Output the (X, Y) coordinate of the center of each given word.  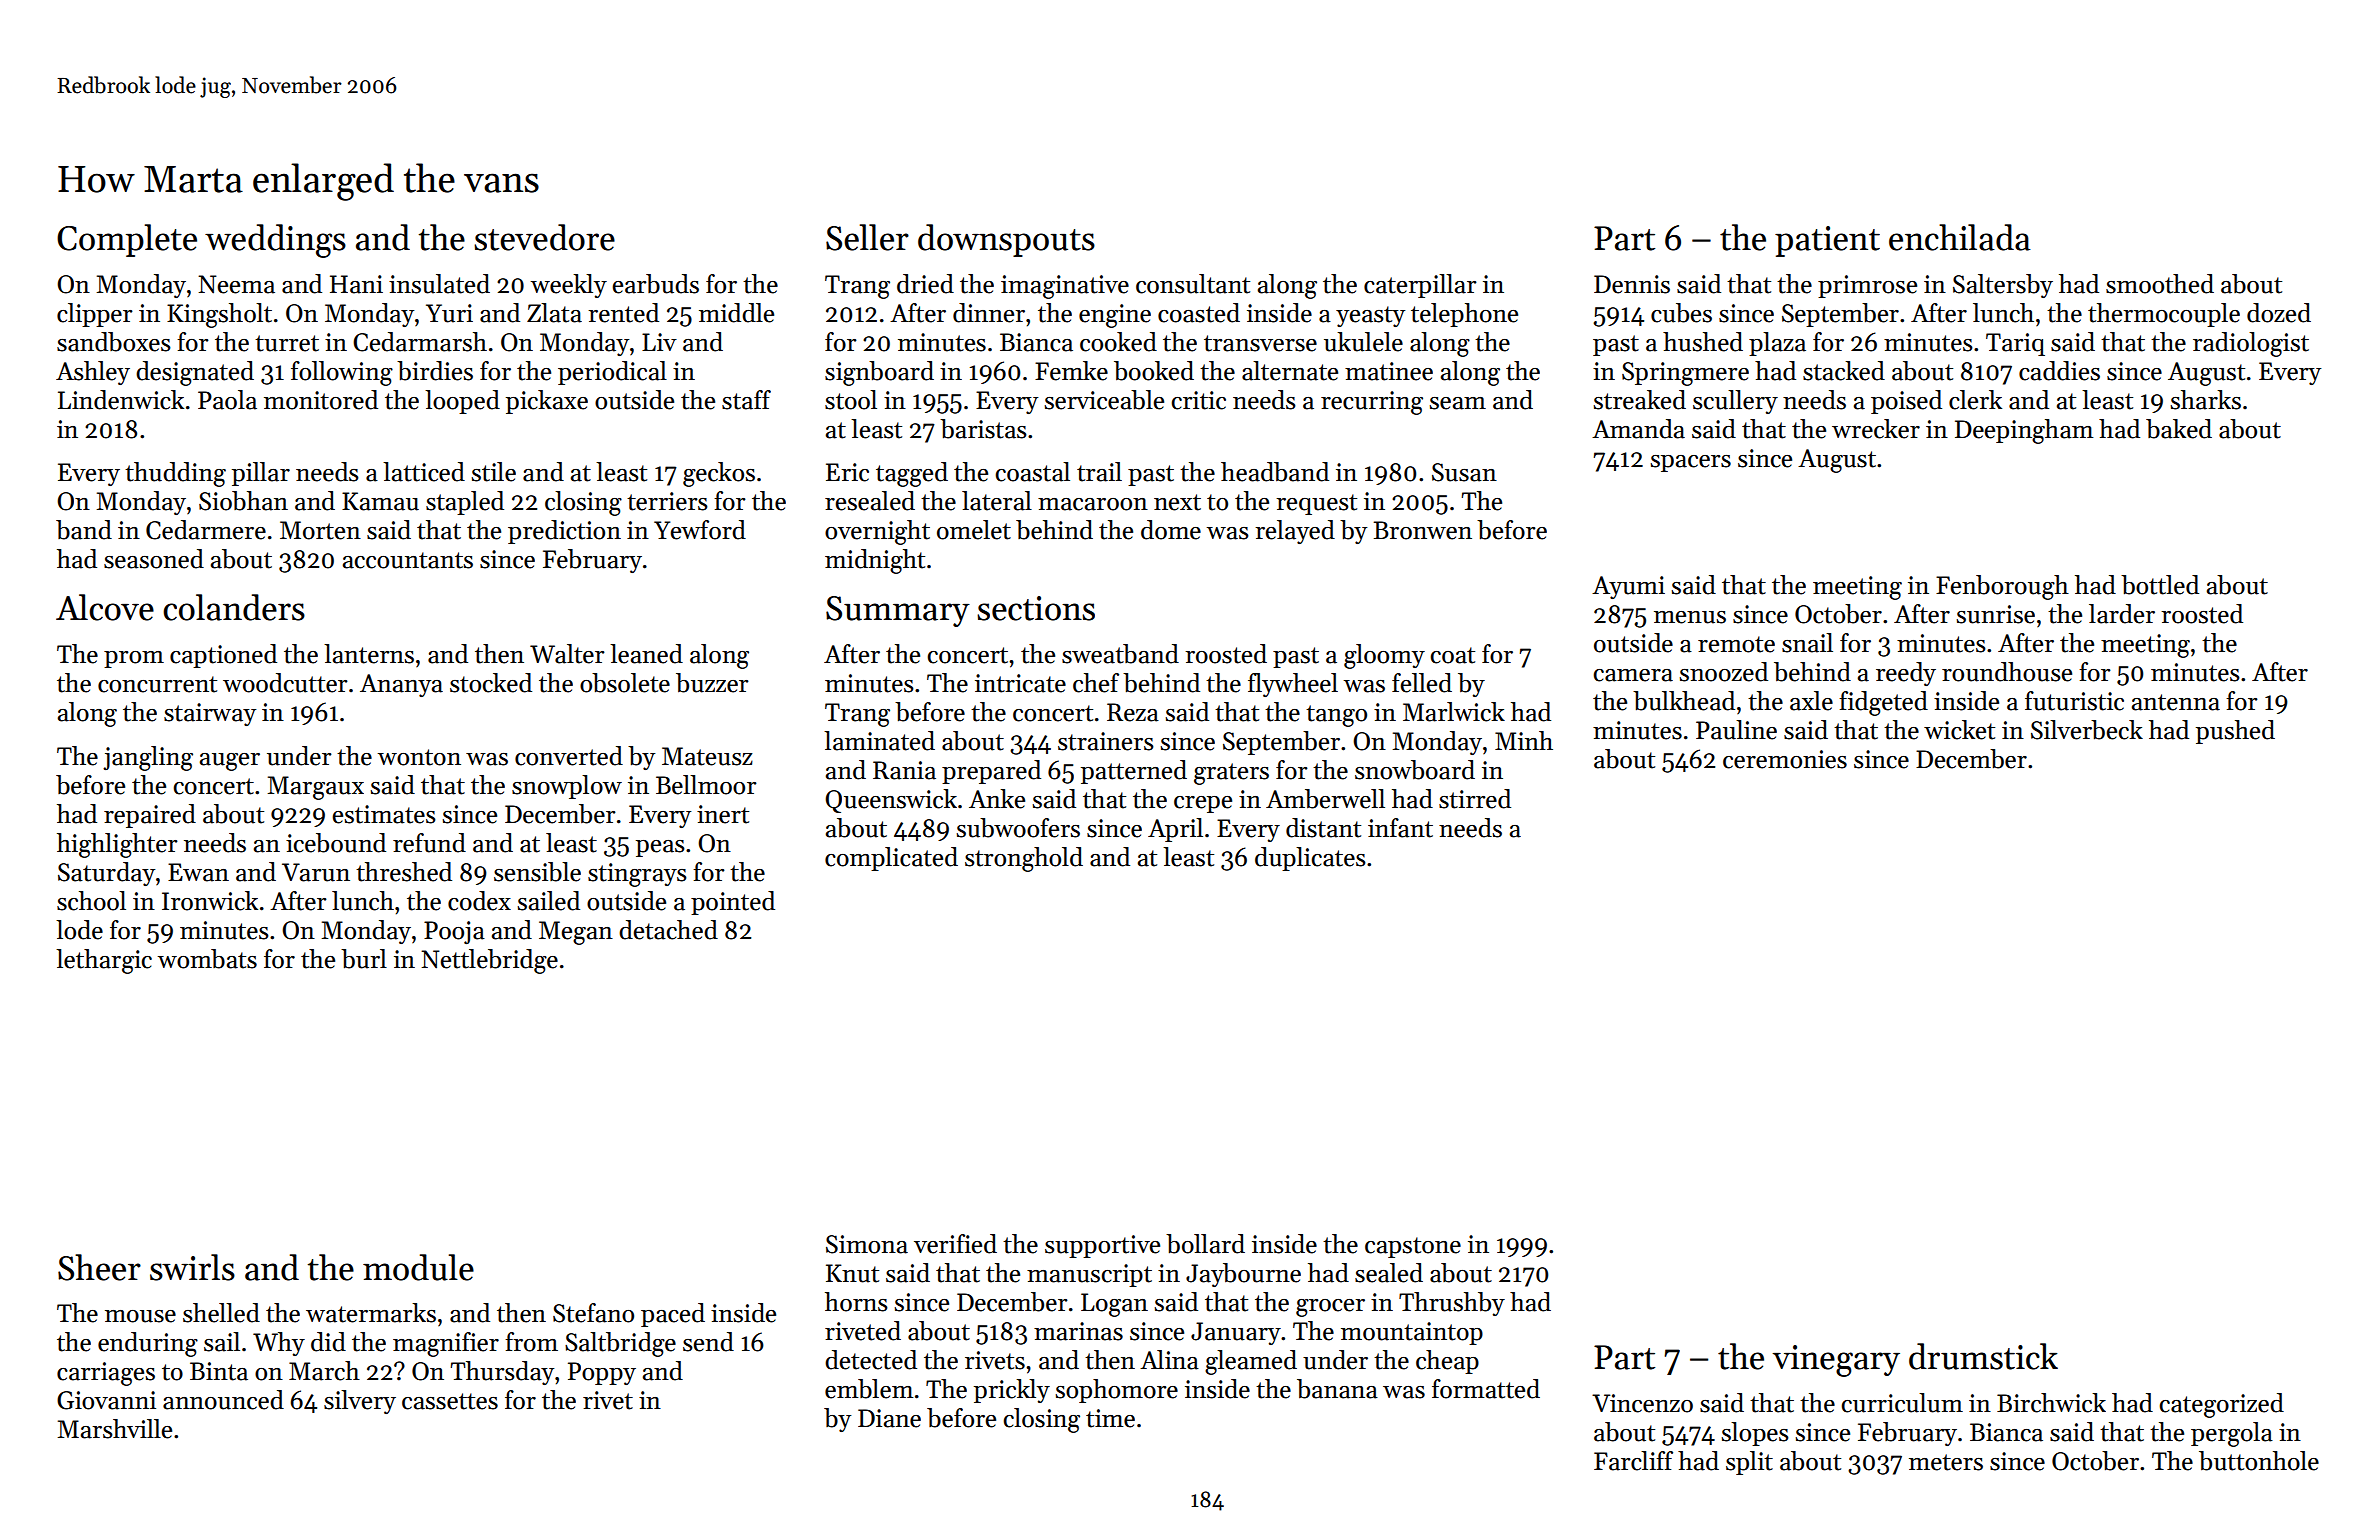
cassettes (450, 1401)
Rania (904, 770)
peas (660, 848)
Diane (889, 1418)
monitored (321, 400)
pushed (2235, 732)
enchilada (1960, 237)
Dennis (1632, 284)
